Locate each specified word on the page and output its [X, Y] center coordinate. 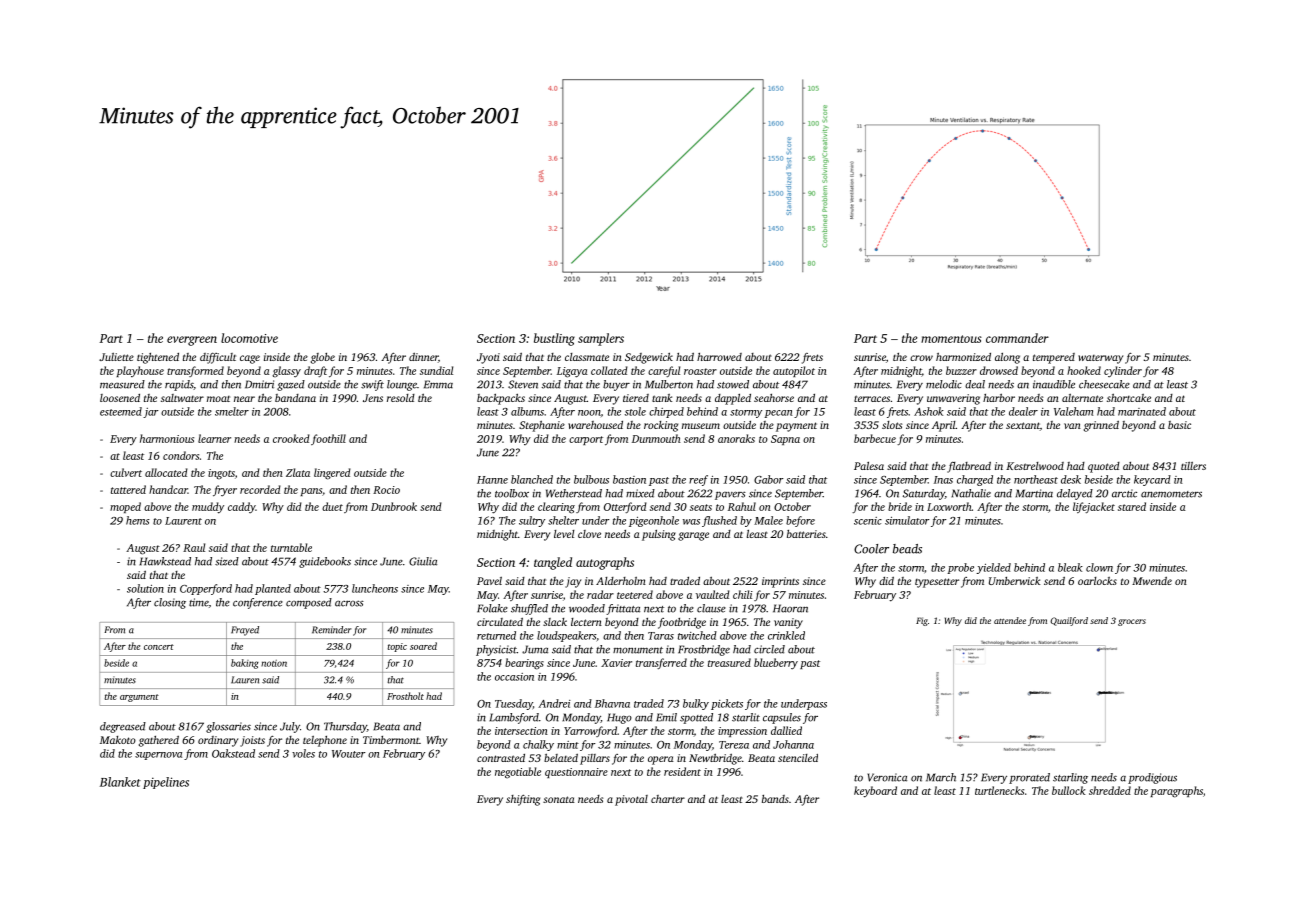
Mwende [1152, 581]
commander [1017, 338]
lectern [586, 622]
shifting [523, 800]
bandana [295, 398]
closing [170, 603]
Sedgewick [649, 358]
